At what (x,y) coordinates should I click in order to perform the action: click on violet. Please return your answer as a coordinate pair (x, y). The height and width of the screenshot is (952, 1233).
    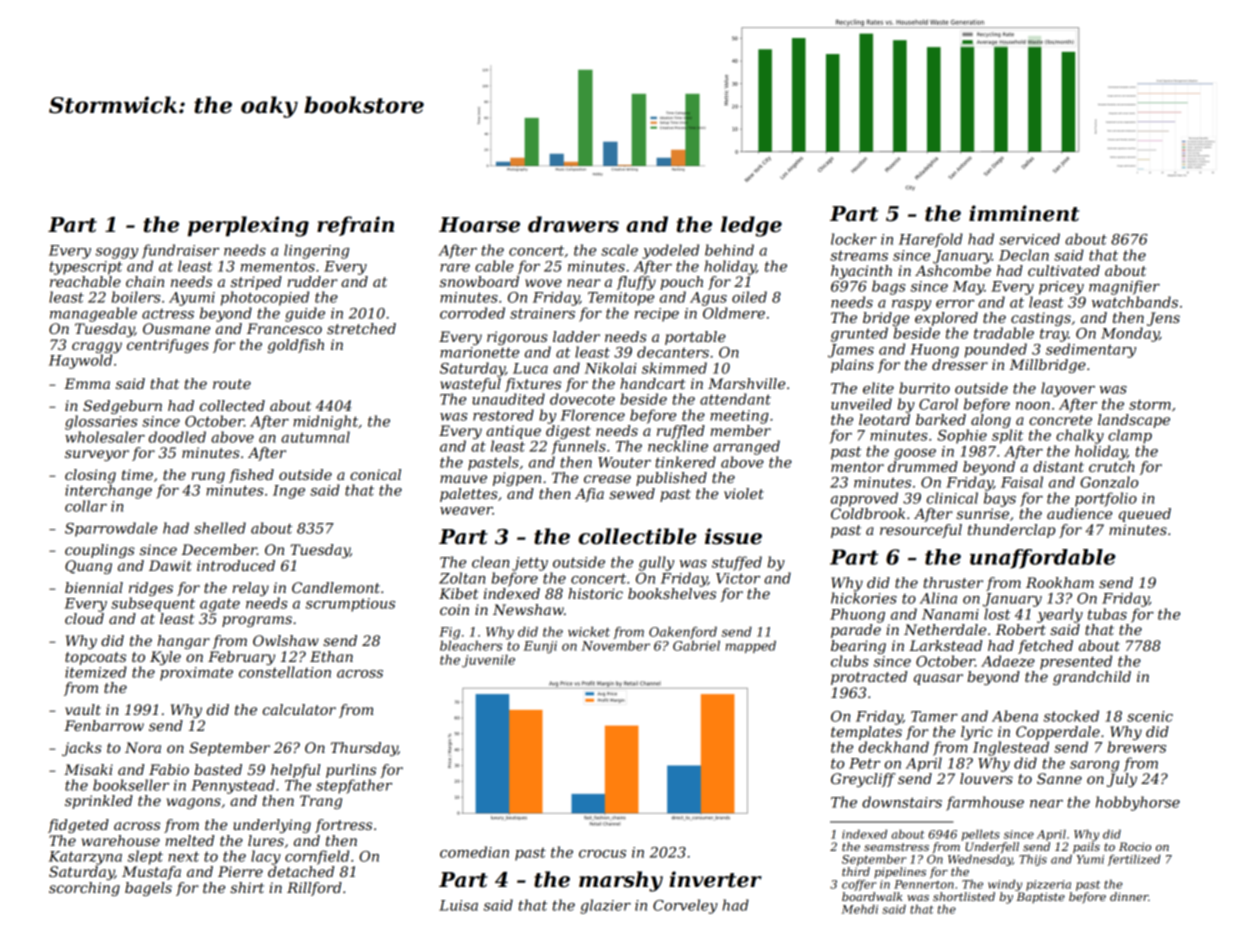
    Looking at the image, I should click on (744, 493).
